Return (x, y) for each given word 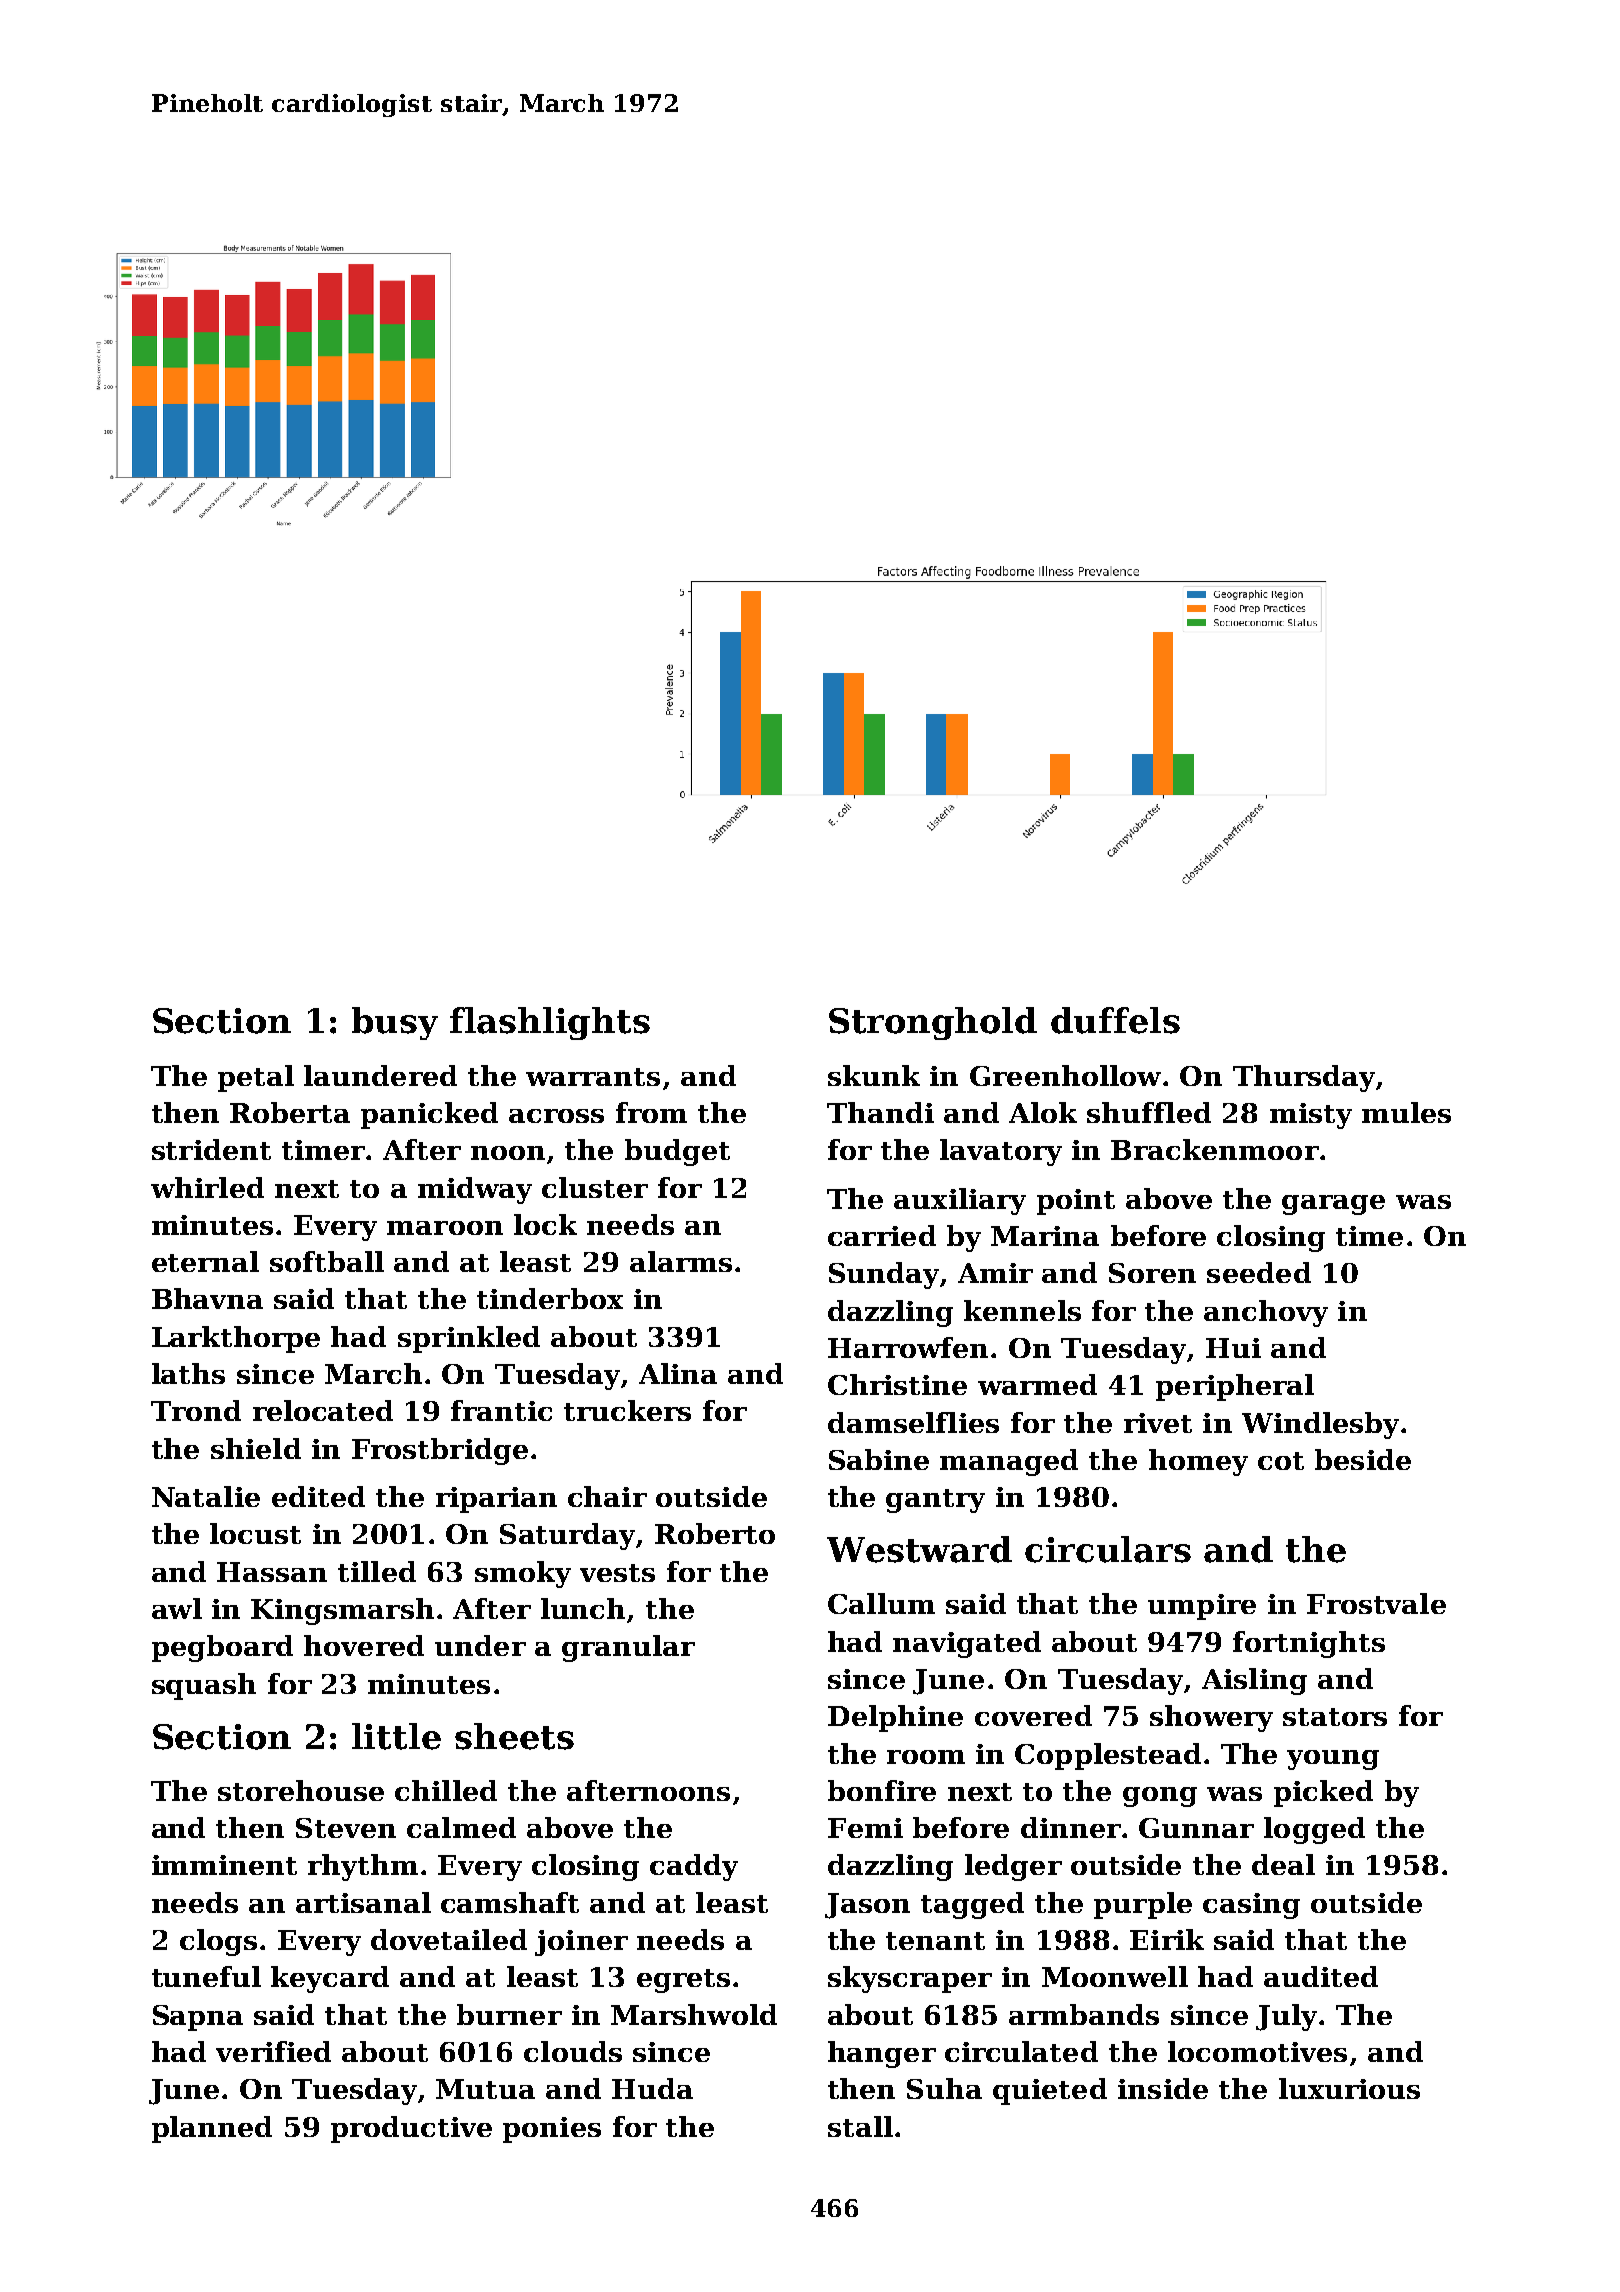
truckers (627, 1410)
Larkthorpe (236, 1339)
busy (395, 1023)
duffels (1115, 1020)
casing (1251, 1906)
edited (318, 1496)
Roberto (715, 1533)
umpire (1202, 1607)
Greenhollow (1065, 1075)
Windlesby (1320, 1425)
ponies (552, 2130)
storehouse (301, 1790)
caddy (694, 1867)
